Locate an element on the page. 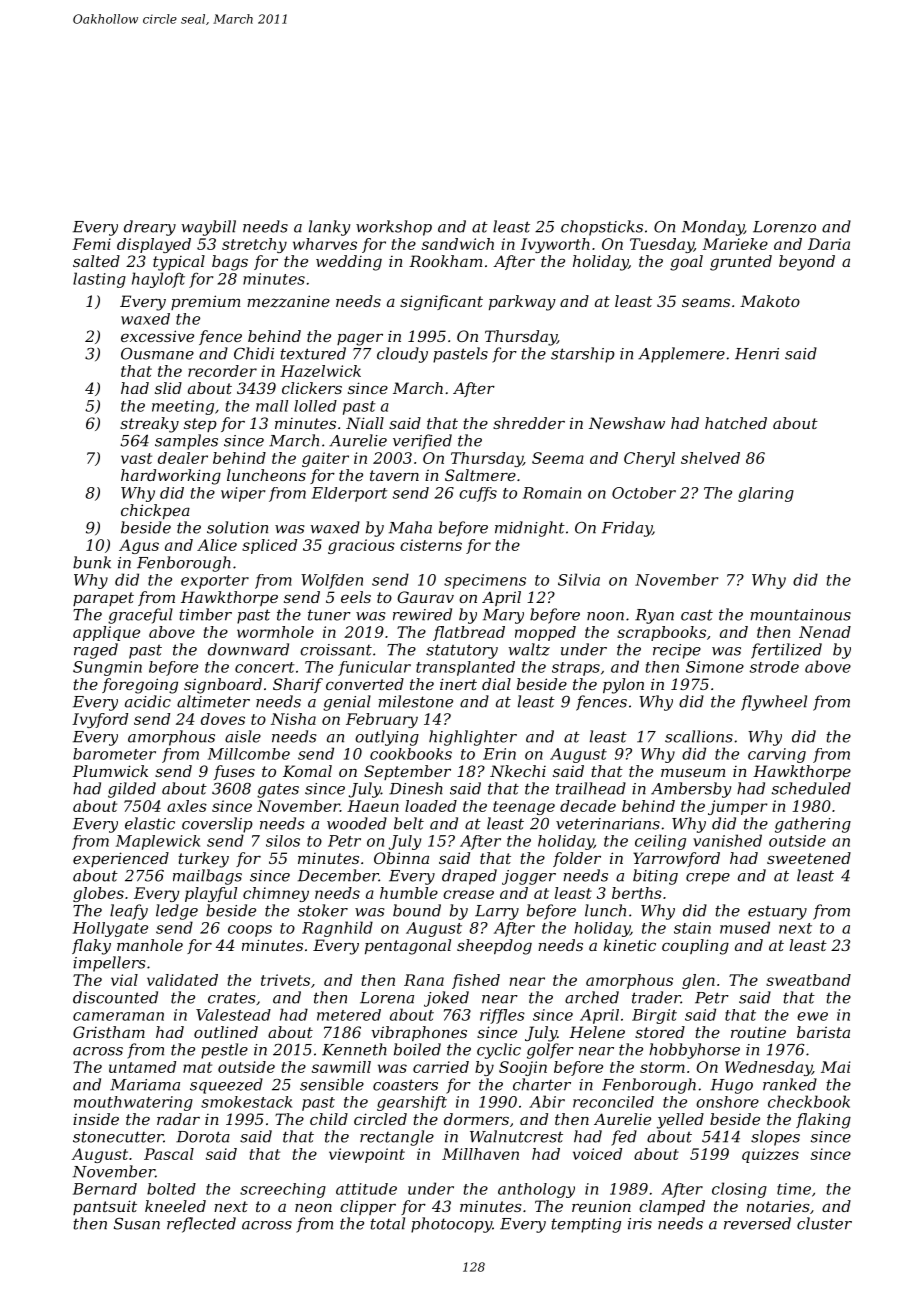 The image size is (924, 1308). playful is located at coordinates (211, 894).
